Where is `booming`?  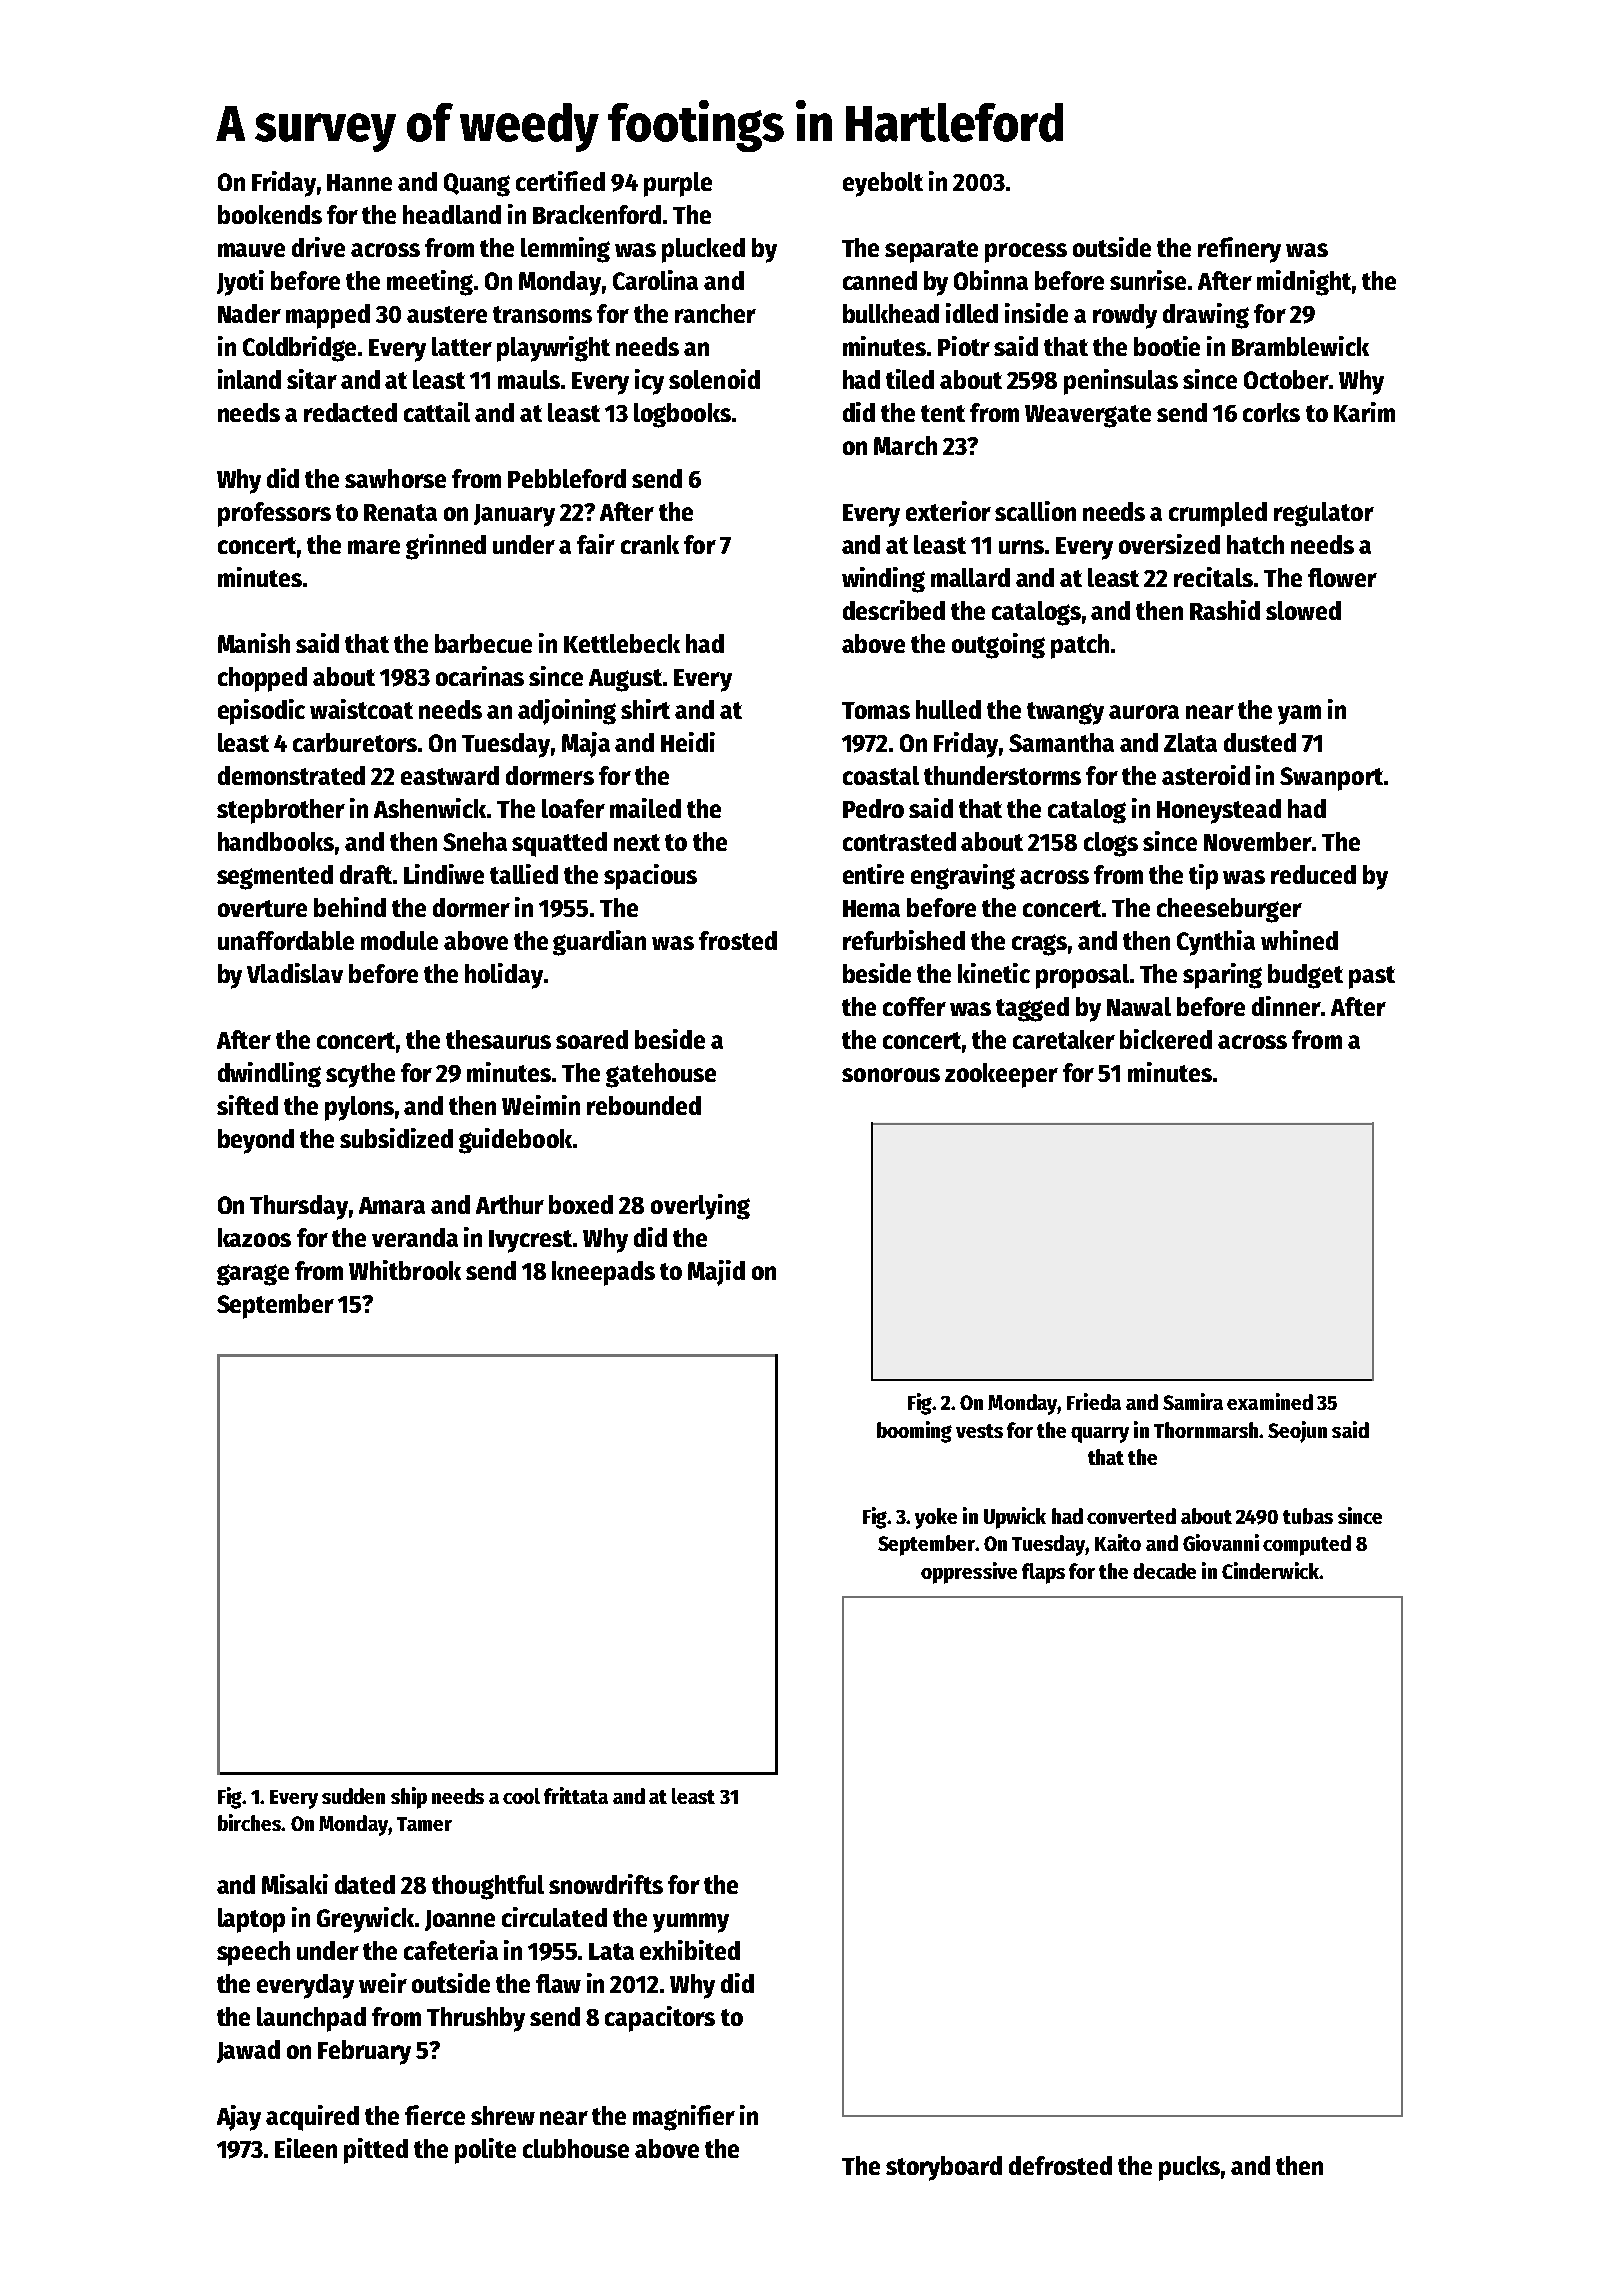 booming is located at coordinates (914, 1432).
